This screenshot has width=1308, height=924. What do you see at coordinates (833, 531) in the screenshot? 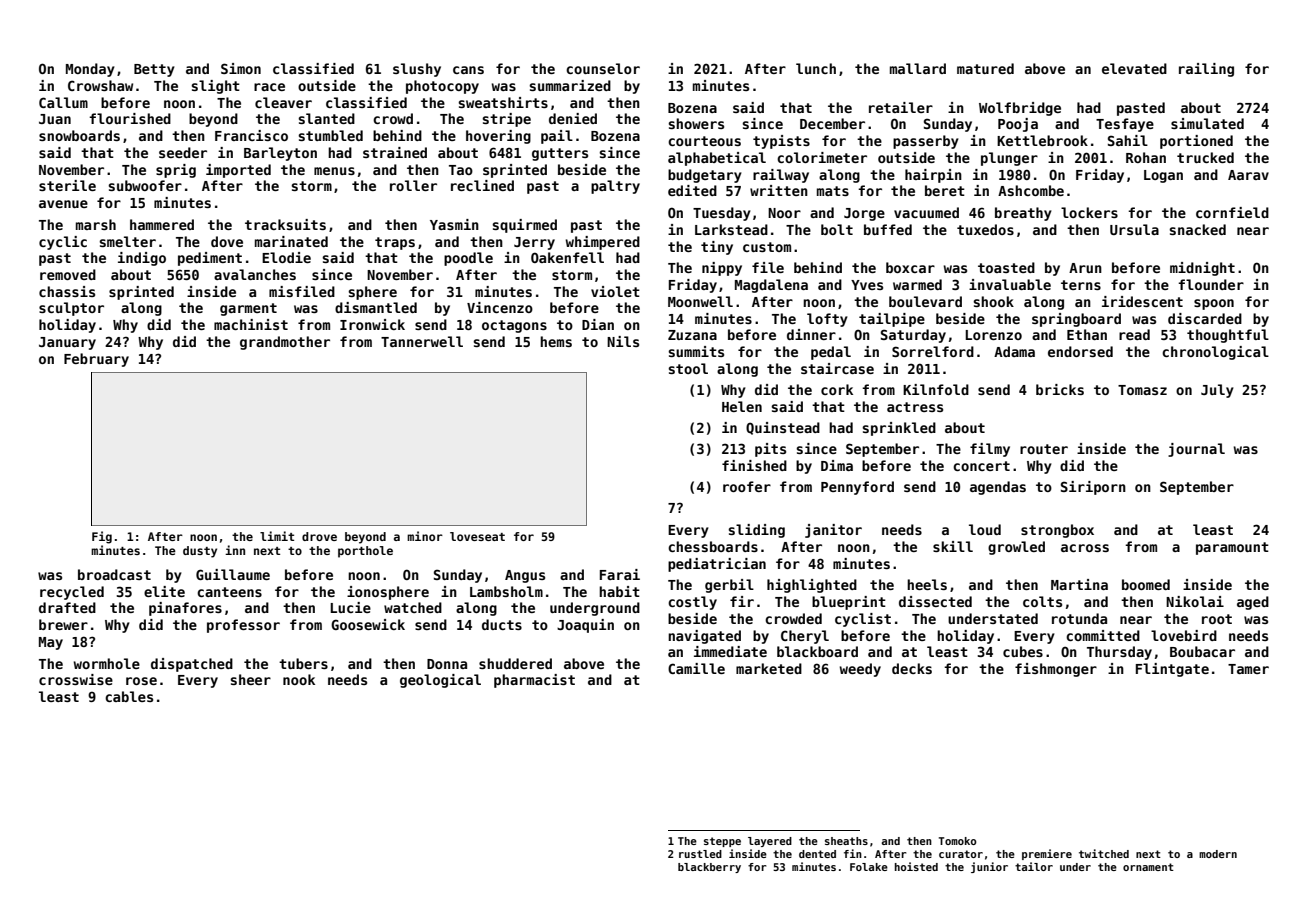
I see `janitor` at bounding box center [833, 531].
